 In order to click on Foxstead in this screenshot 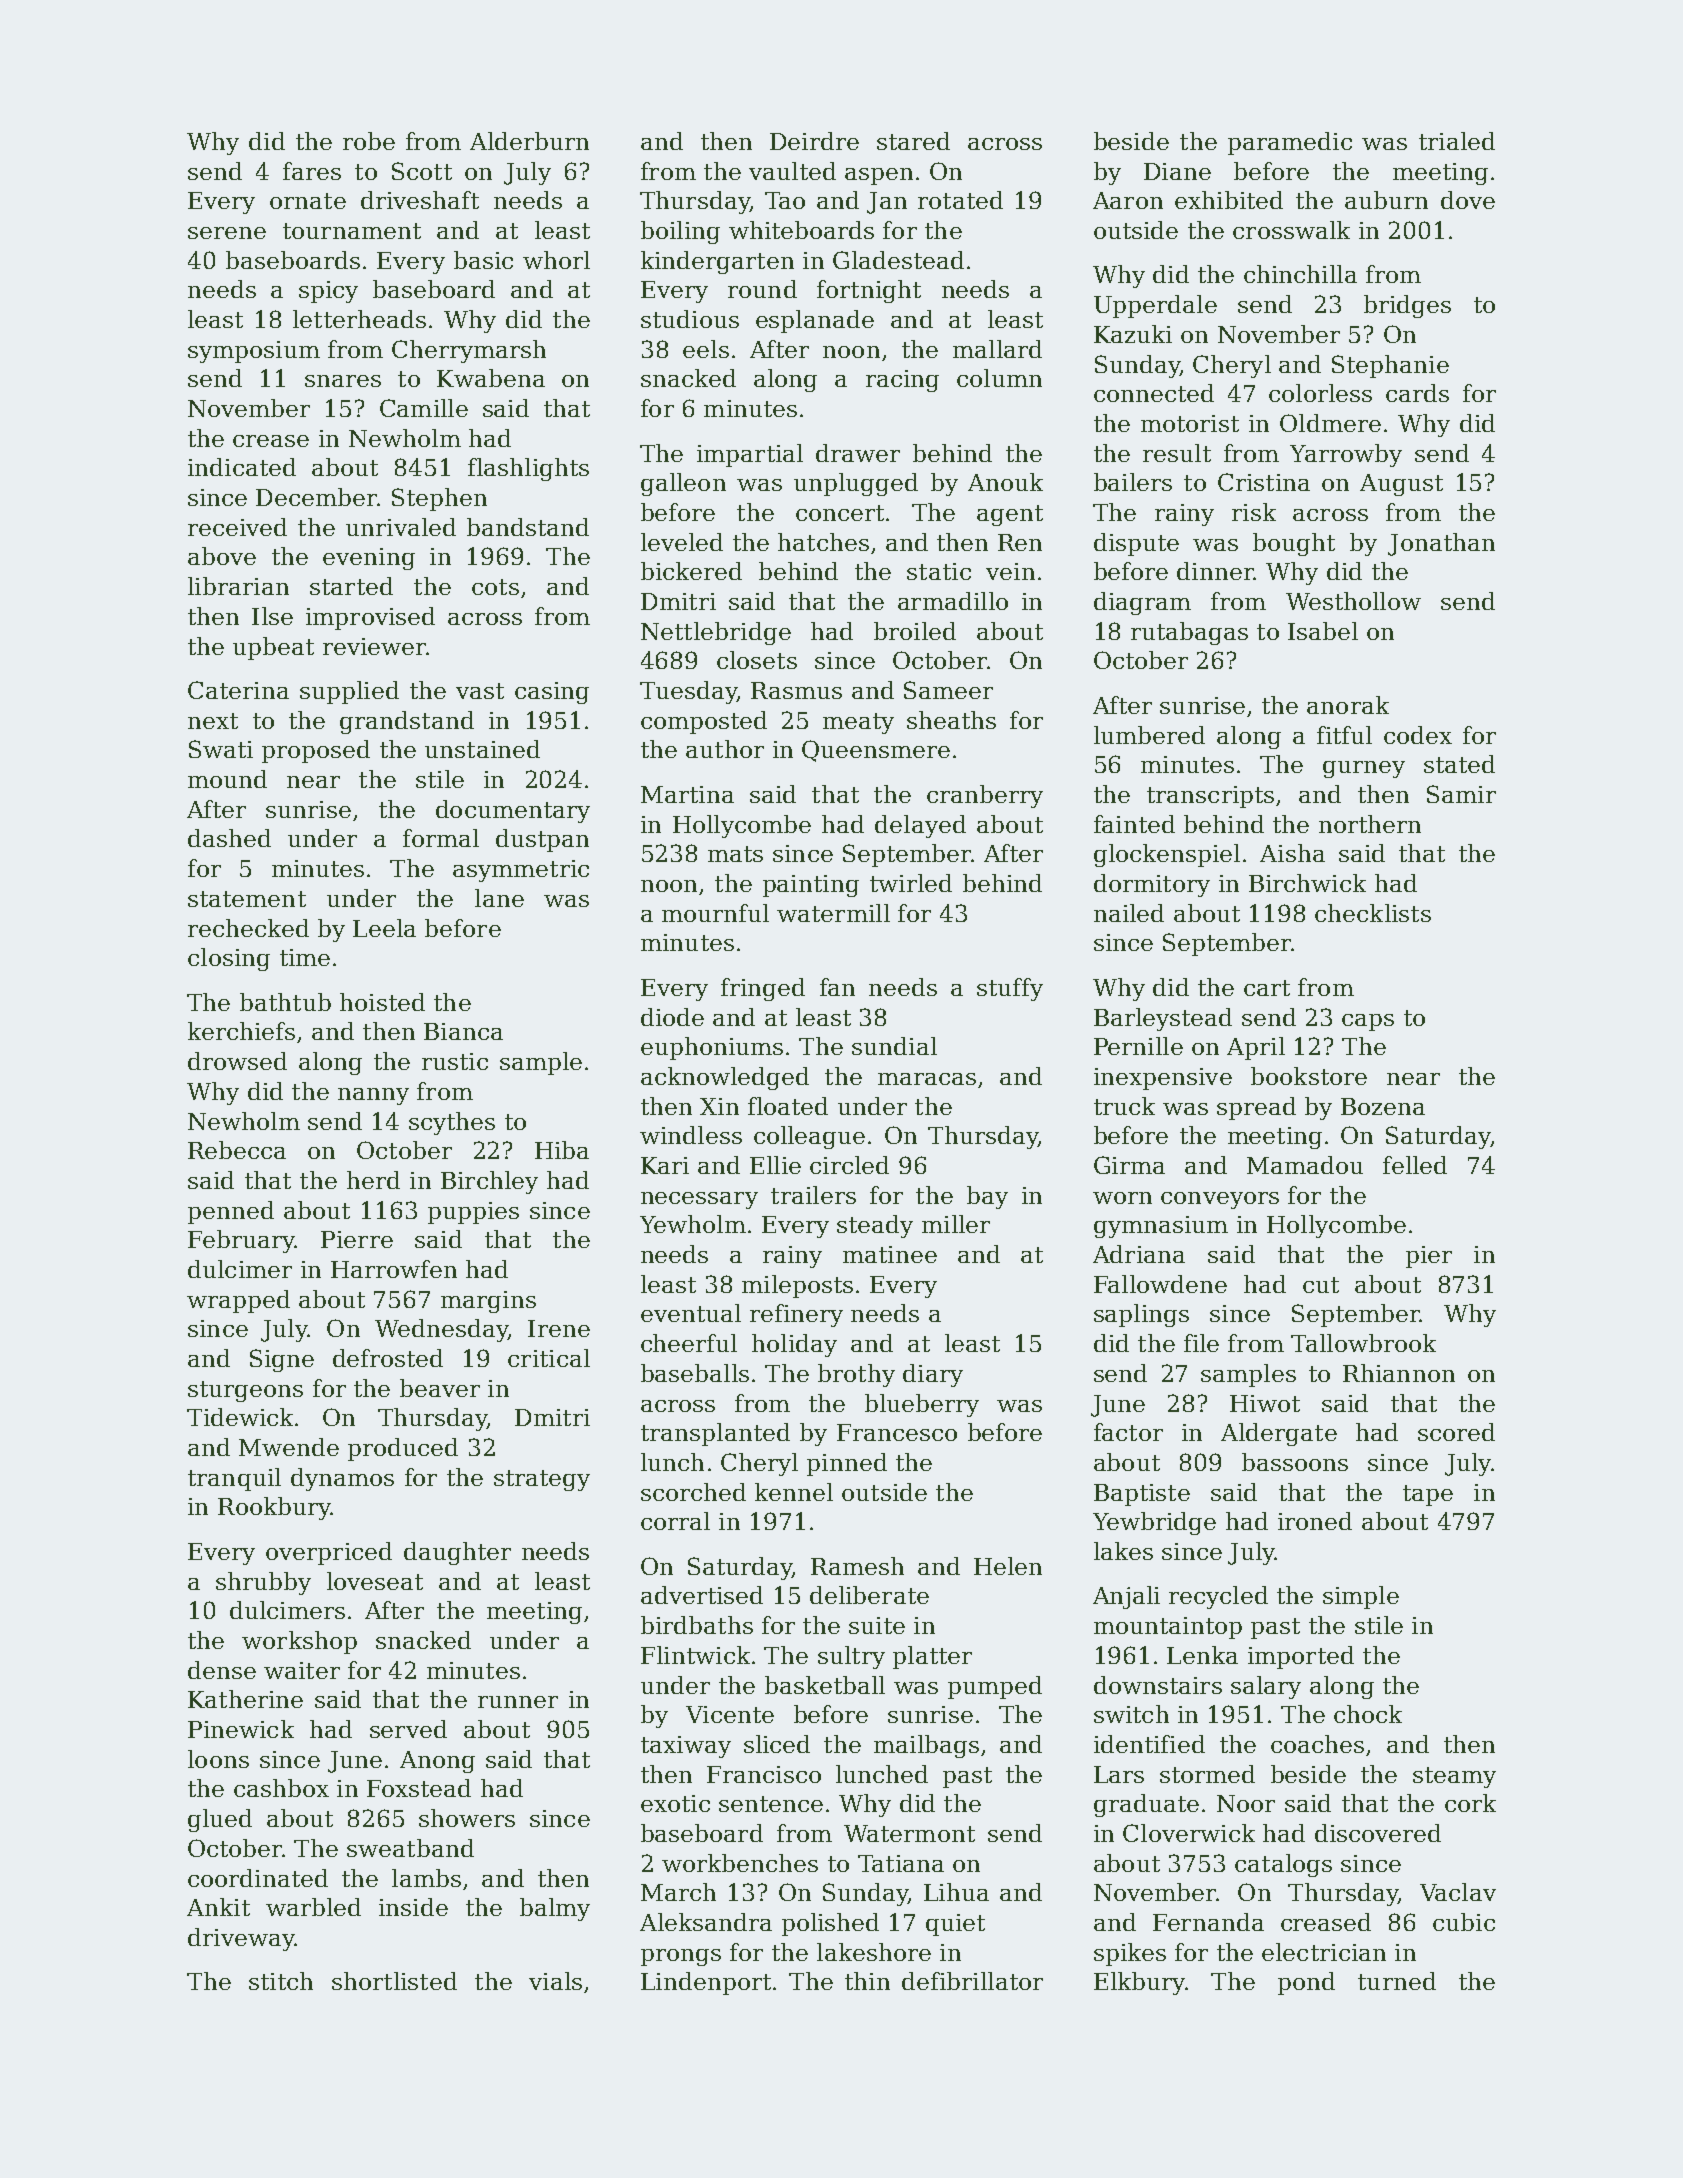, I will do `click(419, 1788)`.
